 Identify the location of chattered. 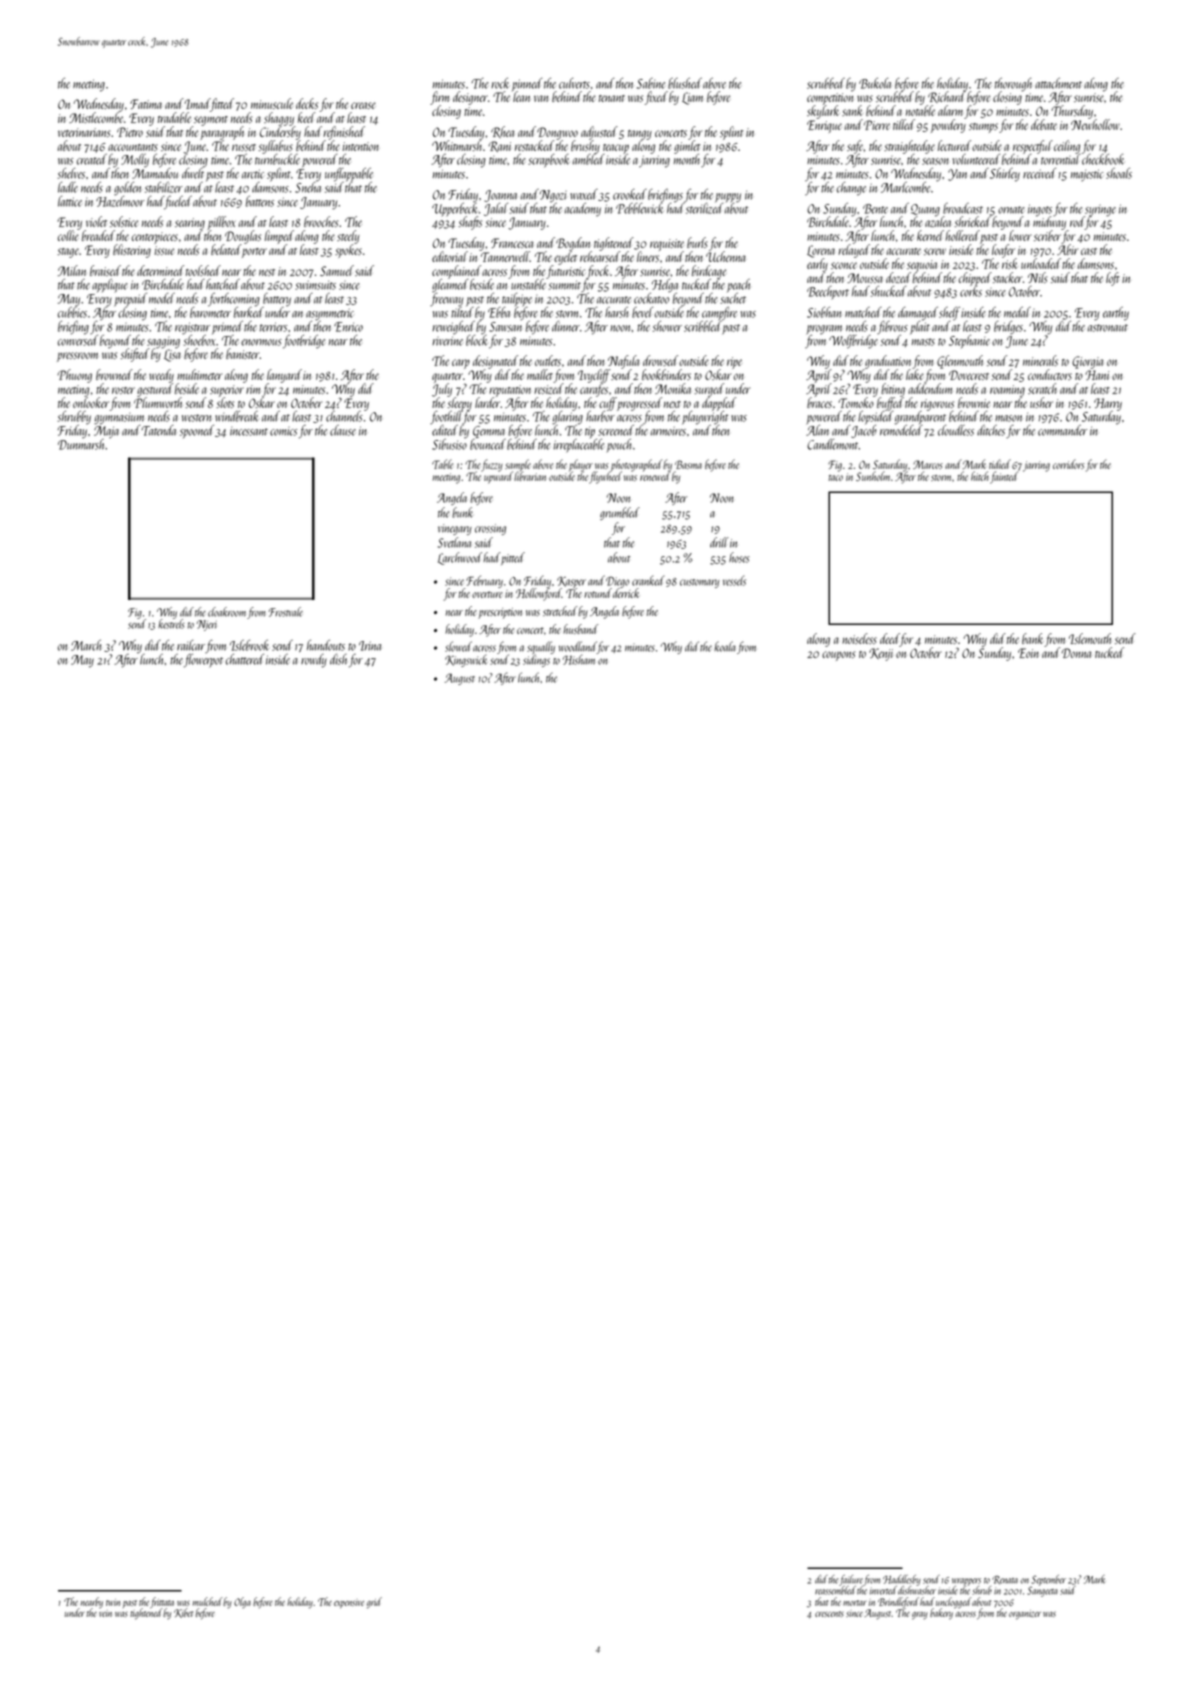
(245, 659).
